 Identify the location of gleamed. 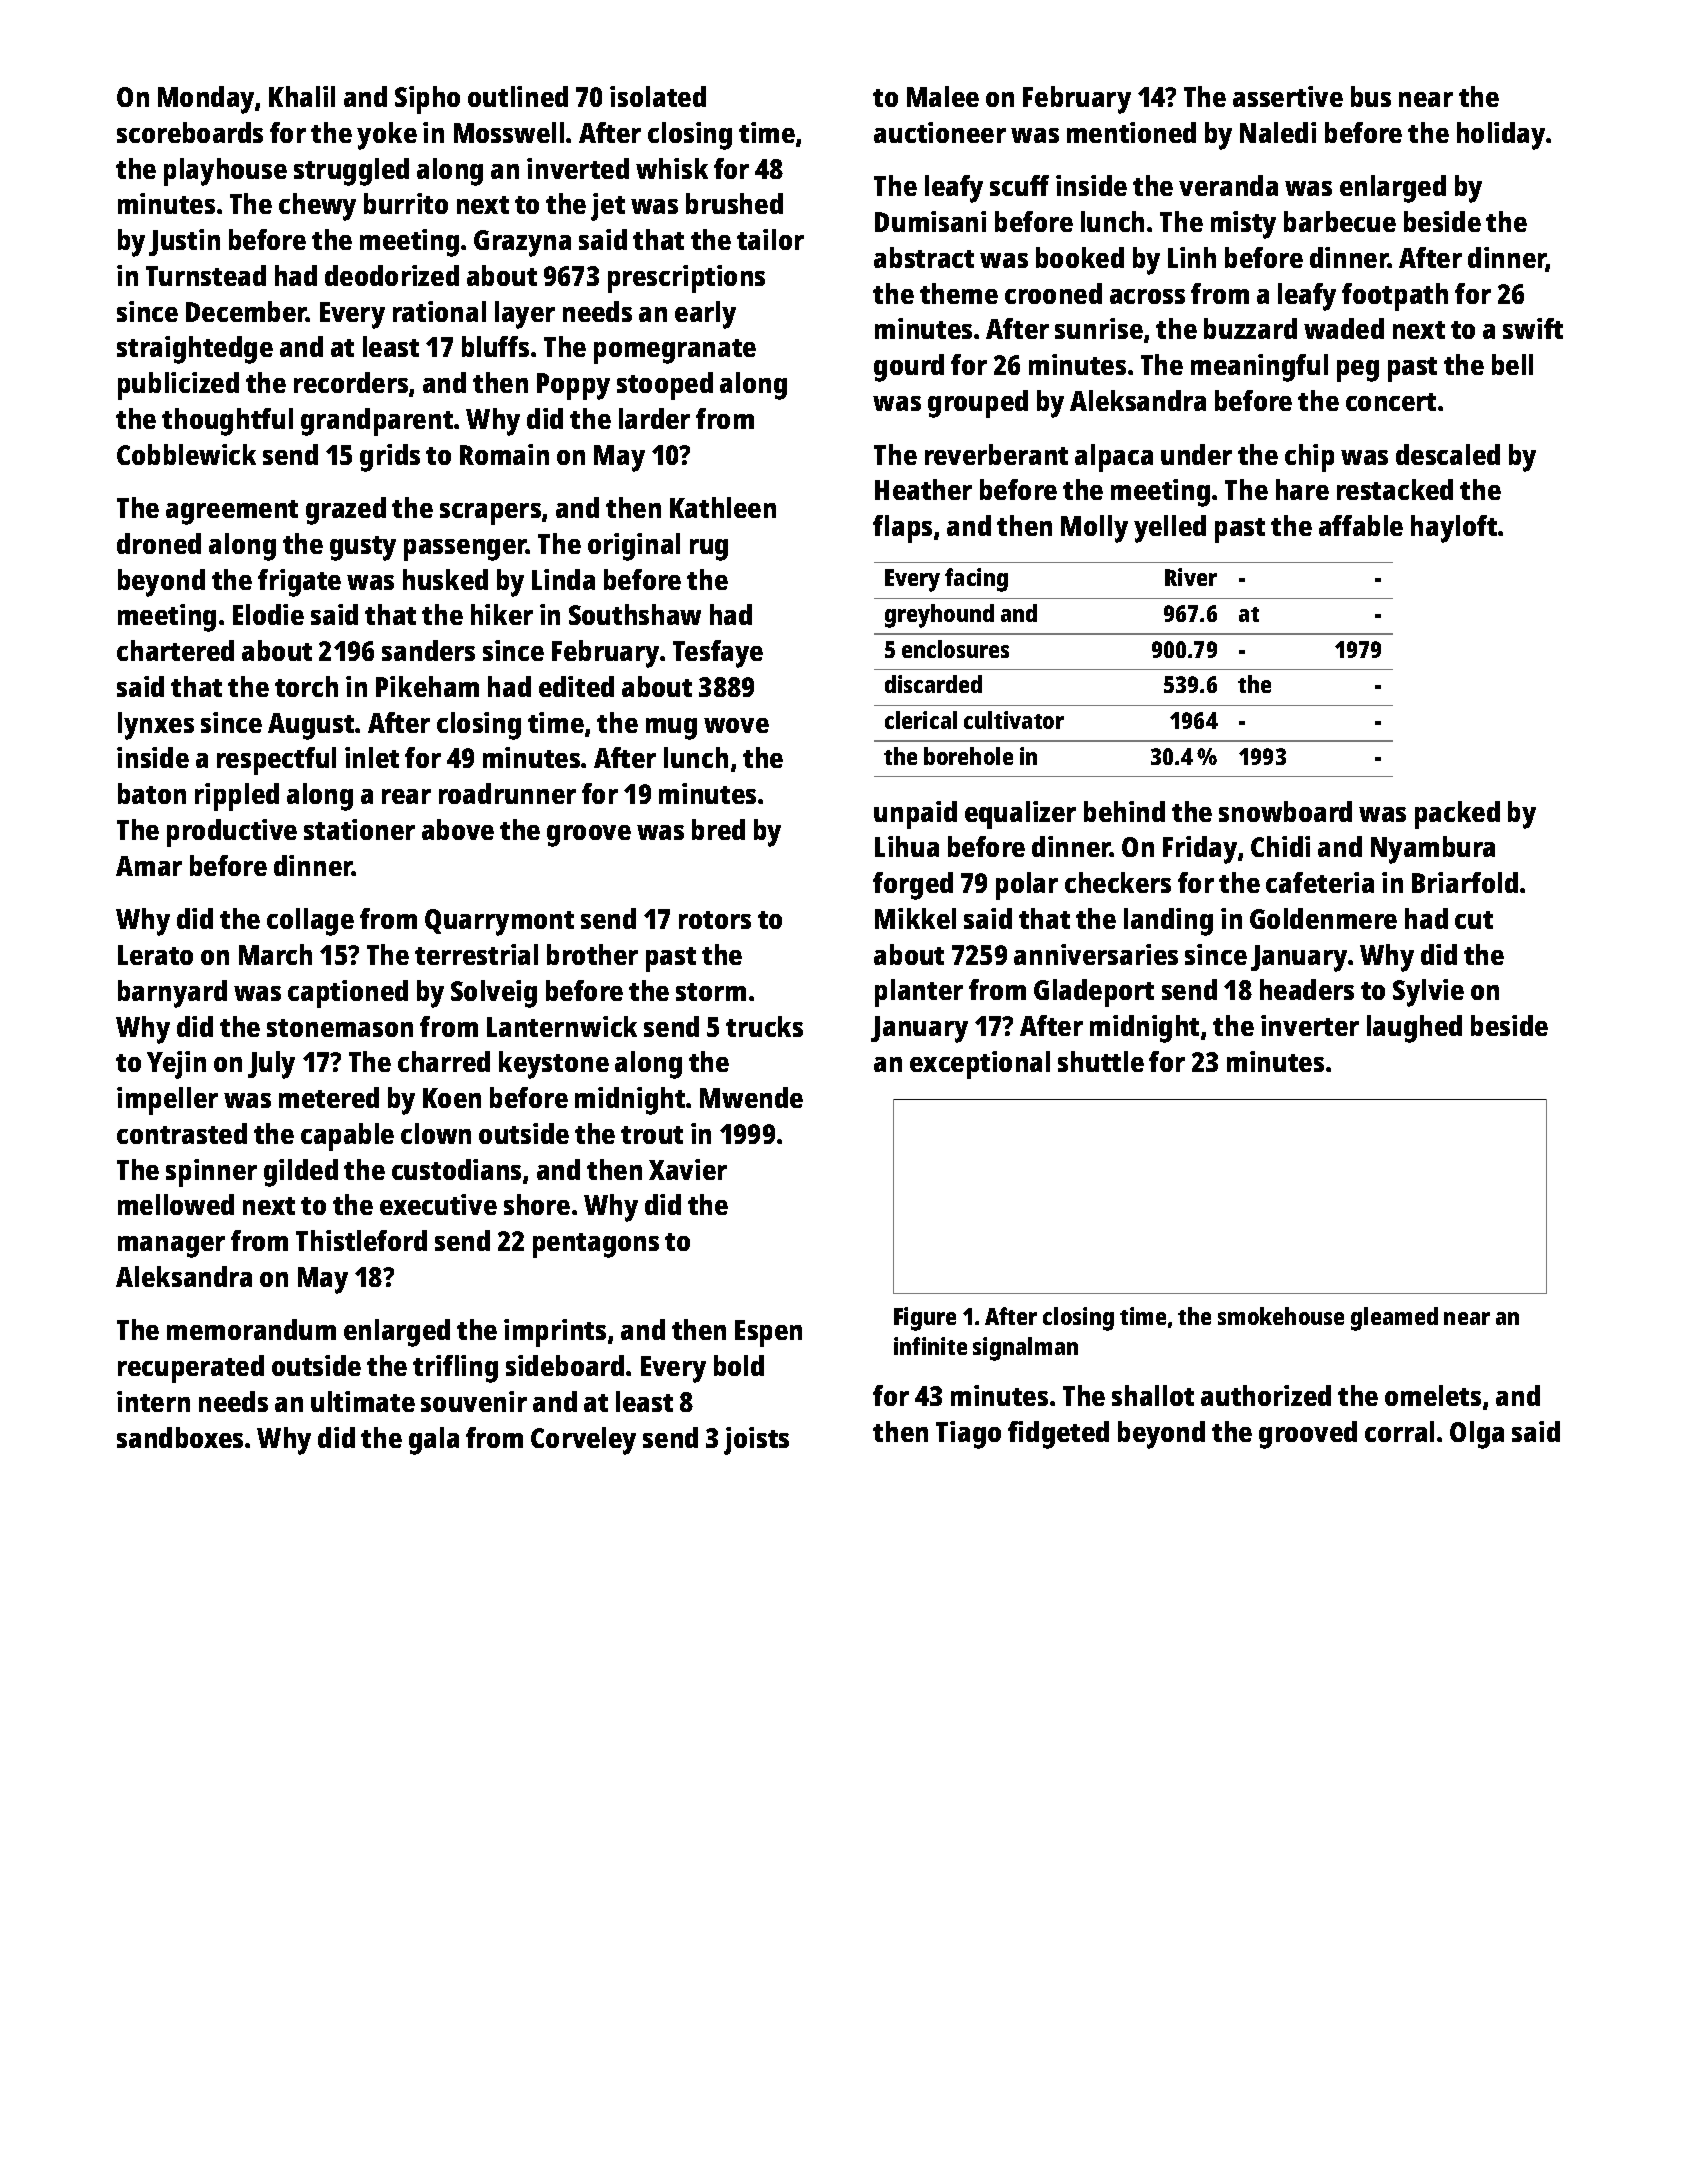
(1394, 1319).
